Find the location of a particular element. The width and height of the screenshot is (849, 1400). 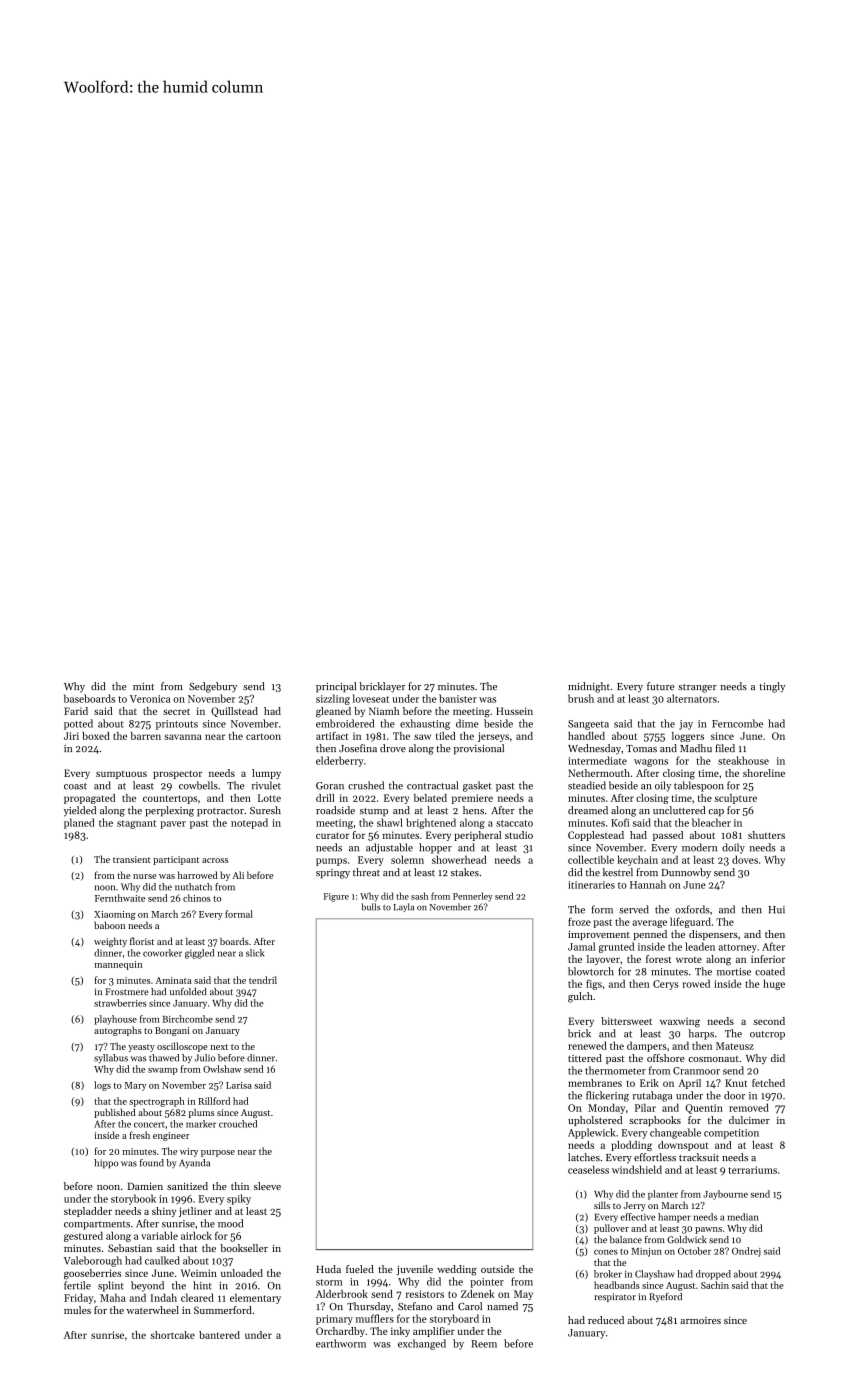

Indah is located at coordinates (164, 1297).
